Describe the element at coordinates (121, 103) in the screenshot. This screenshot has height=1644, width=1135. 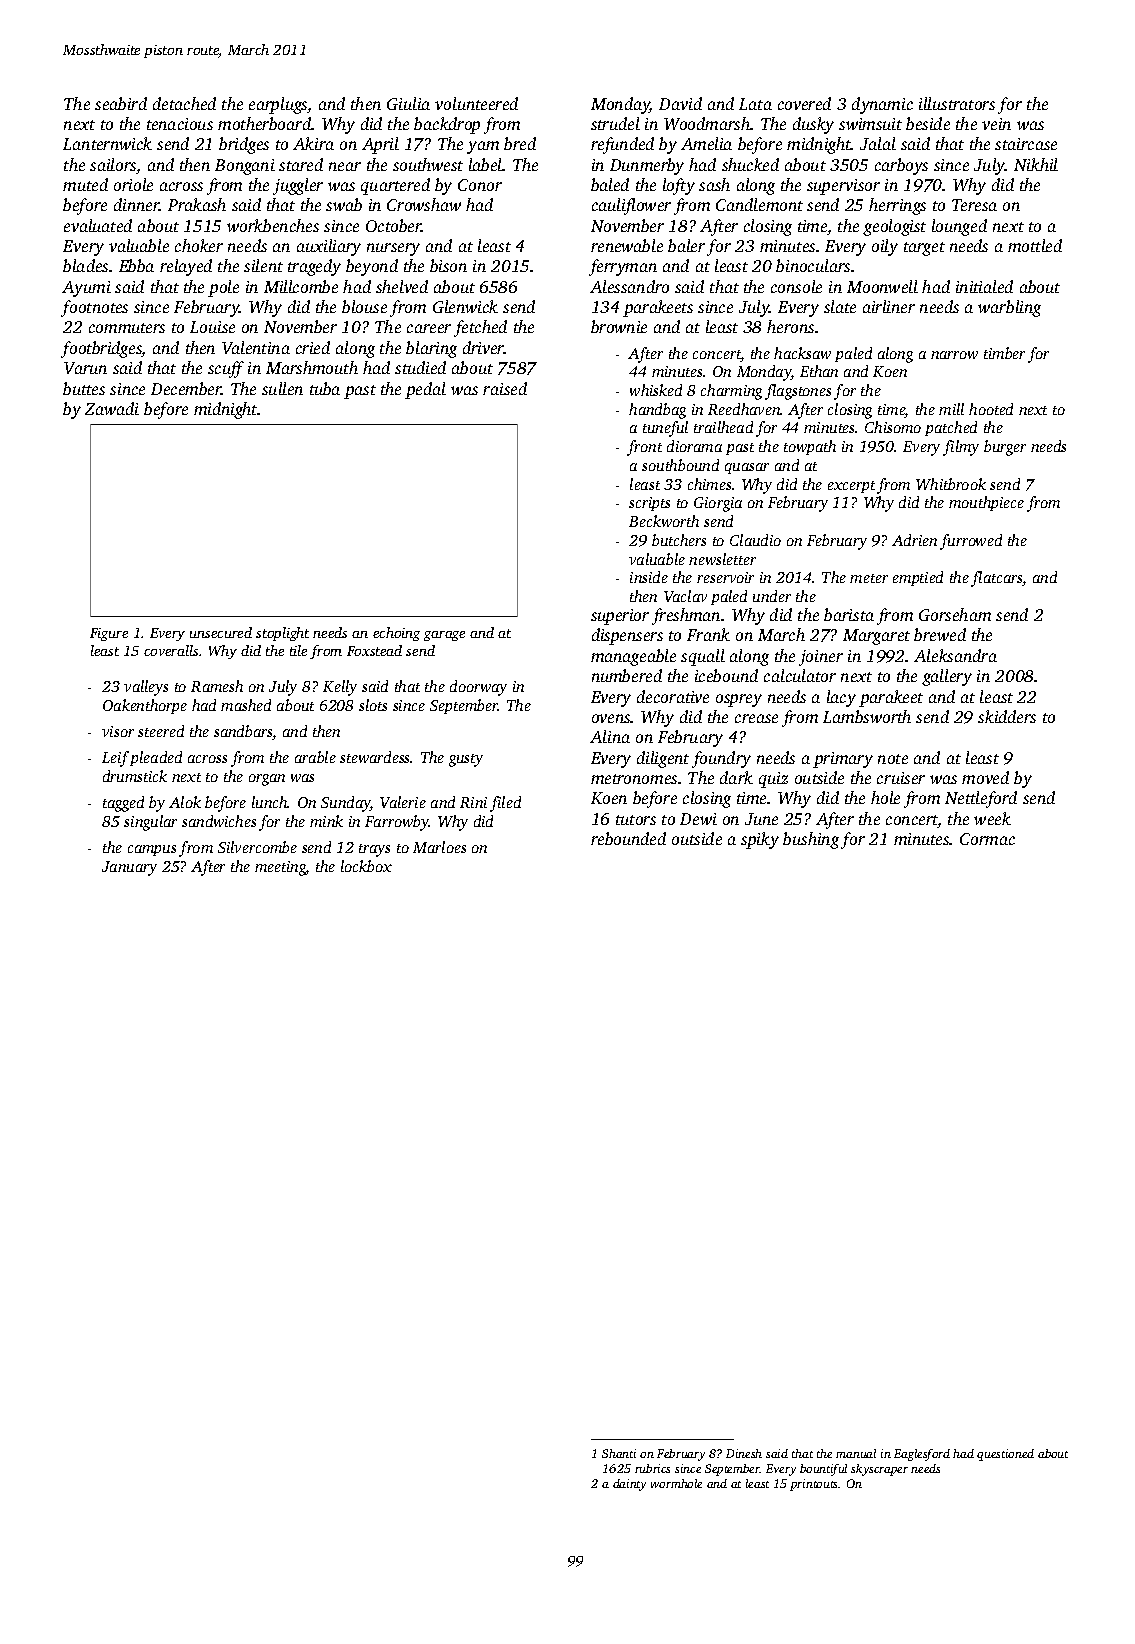
I see `seabird` at that location.
